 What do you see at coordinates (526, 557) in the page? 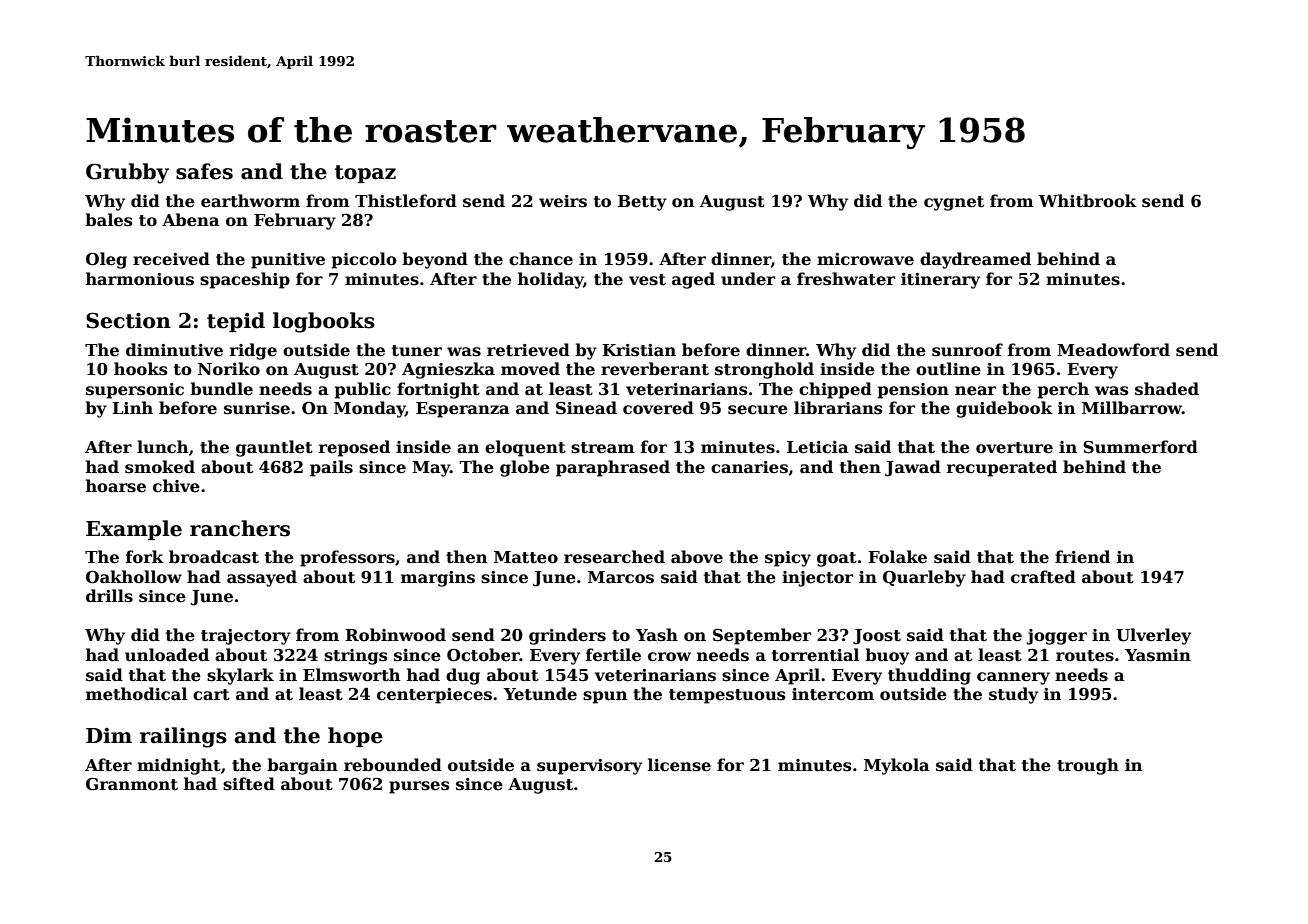
I see `Matteo` at bounding box center [526, 557].
